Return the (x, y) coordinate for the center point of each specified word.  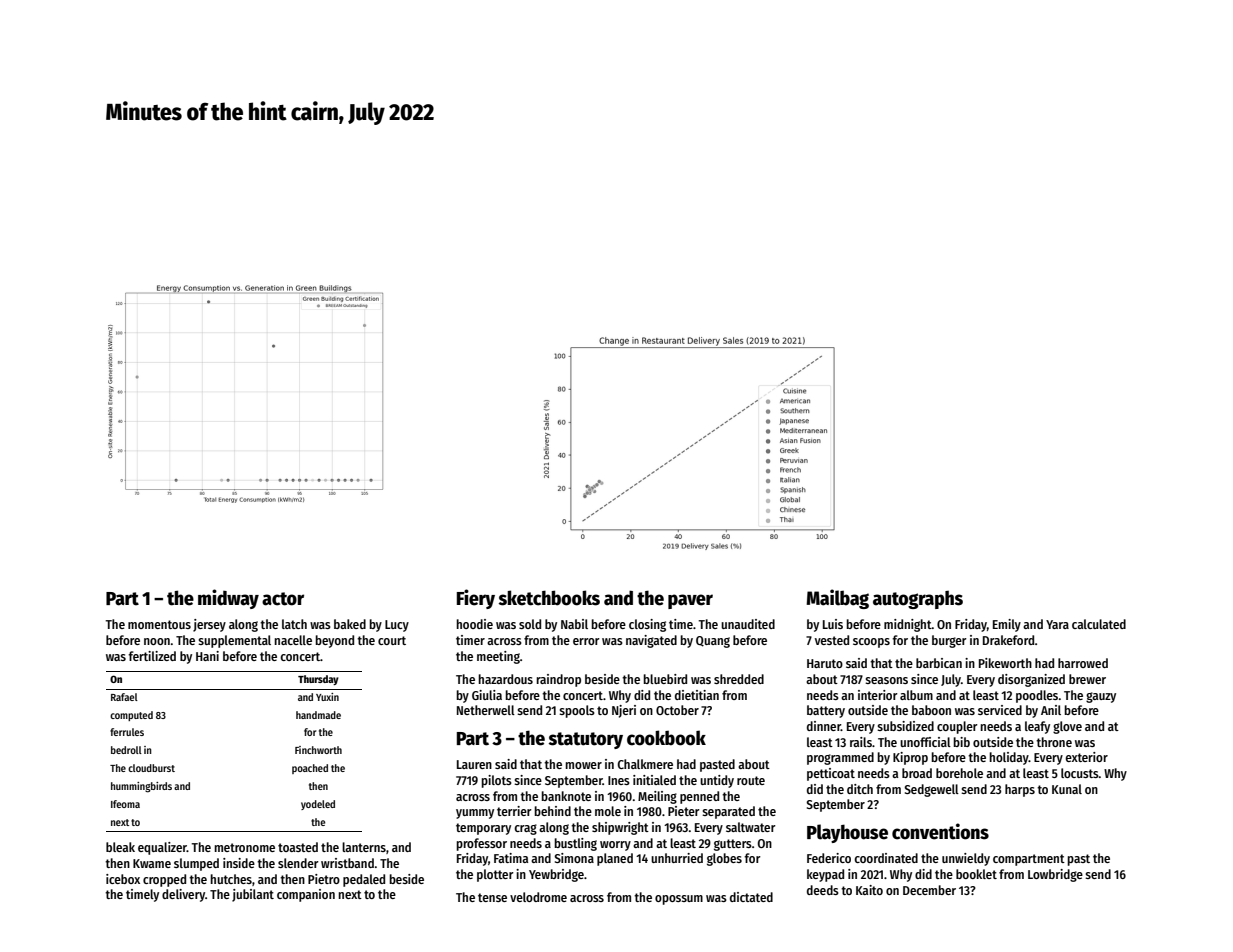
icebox (123, 879)
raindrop (559, 680)
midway (228, 599)
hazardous (506, 679)
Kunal (1067, 789)
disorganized (1031, 680)
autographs (918, 600)
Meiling (657, 797)
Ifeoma (125, 804)
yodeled (318, 805)
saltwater (751, 827)
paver (690, 601)
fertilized (152, 656)
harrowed (1083, 663)
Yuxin (327, 697)
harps (1020, 790)
